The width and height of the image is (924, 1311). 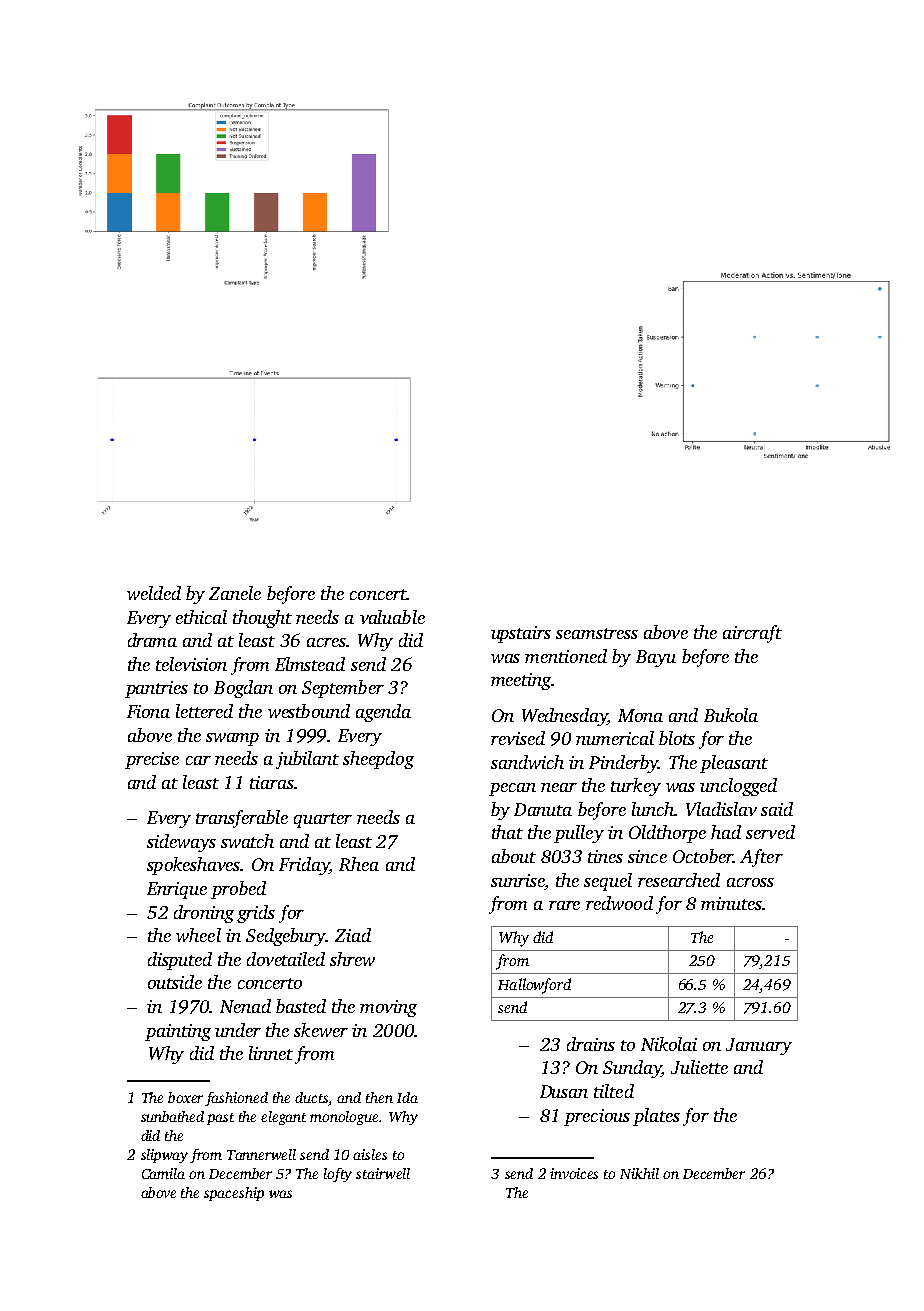 I want to click on spokeshaves, so click(x=193, y=866).
